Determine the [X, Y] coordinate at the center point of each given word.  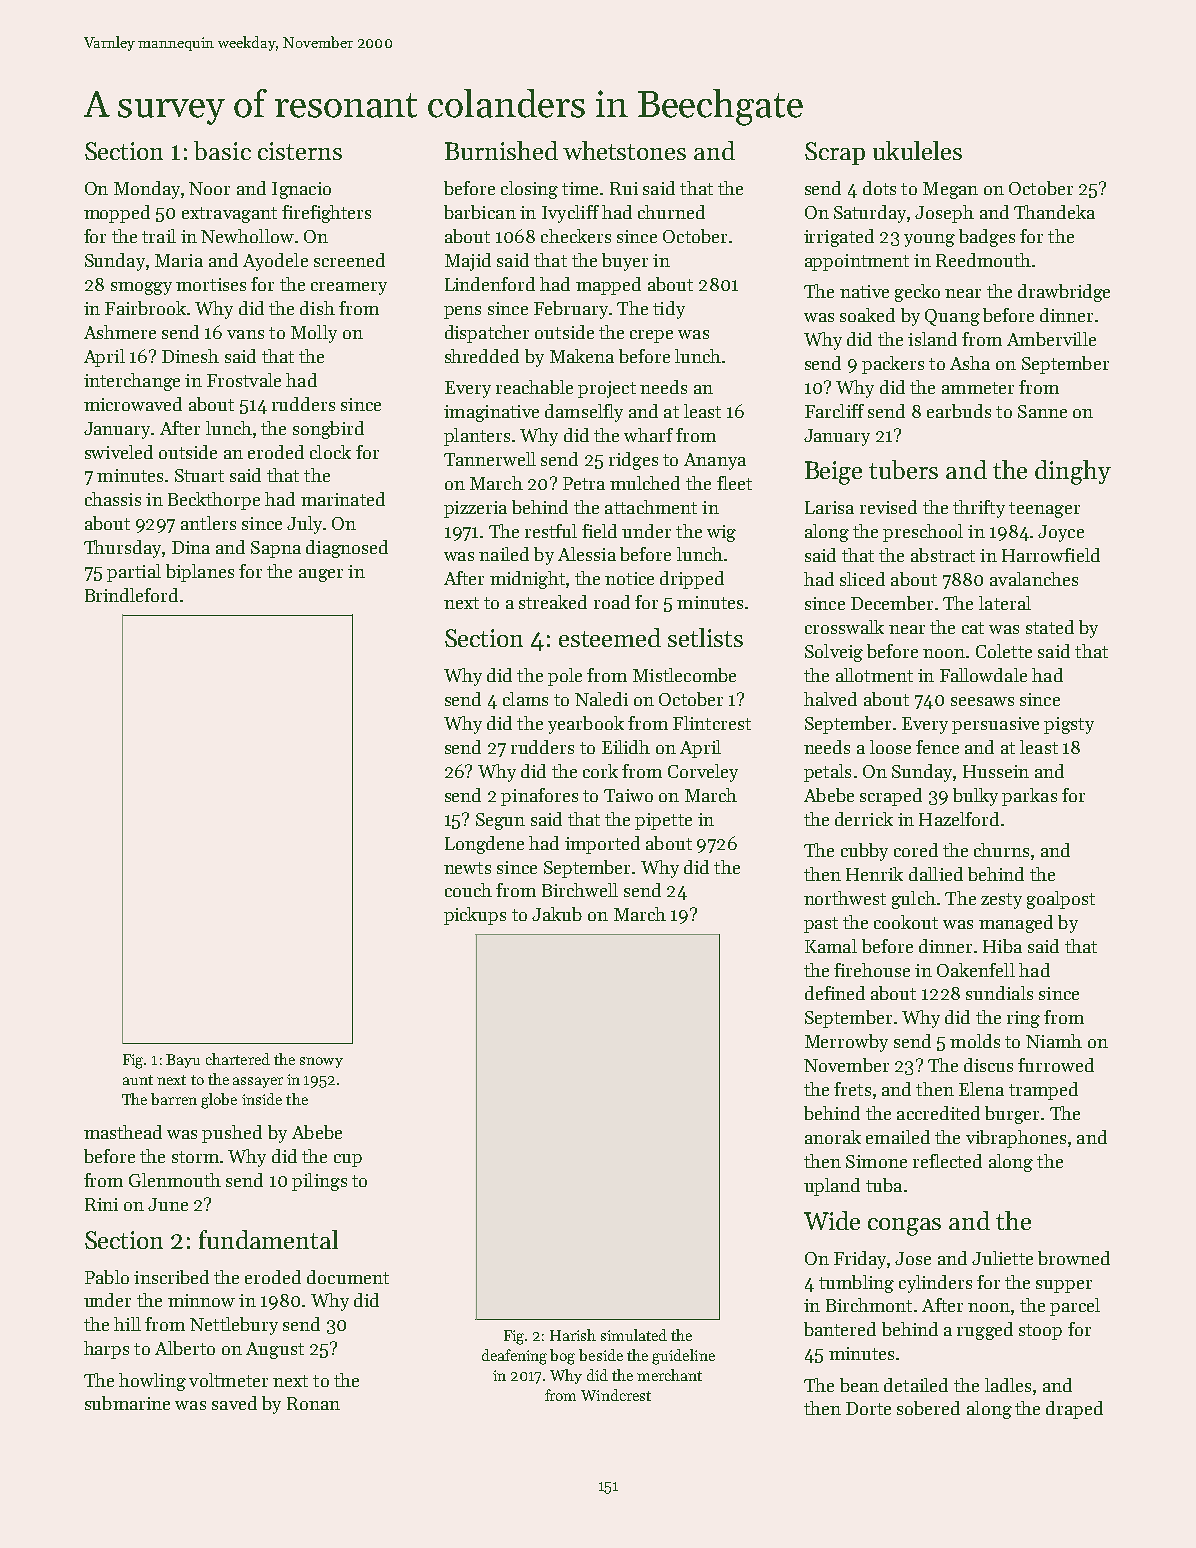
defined [835, 993]
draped [1074, 1410]
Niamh [1054, 1041]
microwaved [133, 404]
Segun [500, 821]
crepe [651, 336]
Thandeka [1054, 212]
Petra [584, 483]
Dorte [868, 1408]
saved [234, 1403]
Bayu [183, 1061]
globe [219, 1101]
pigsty [1069, 725]
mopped [117, 214]
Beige [833, 473]
